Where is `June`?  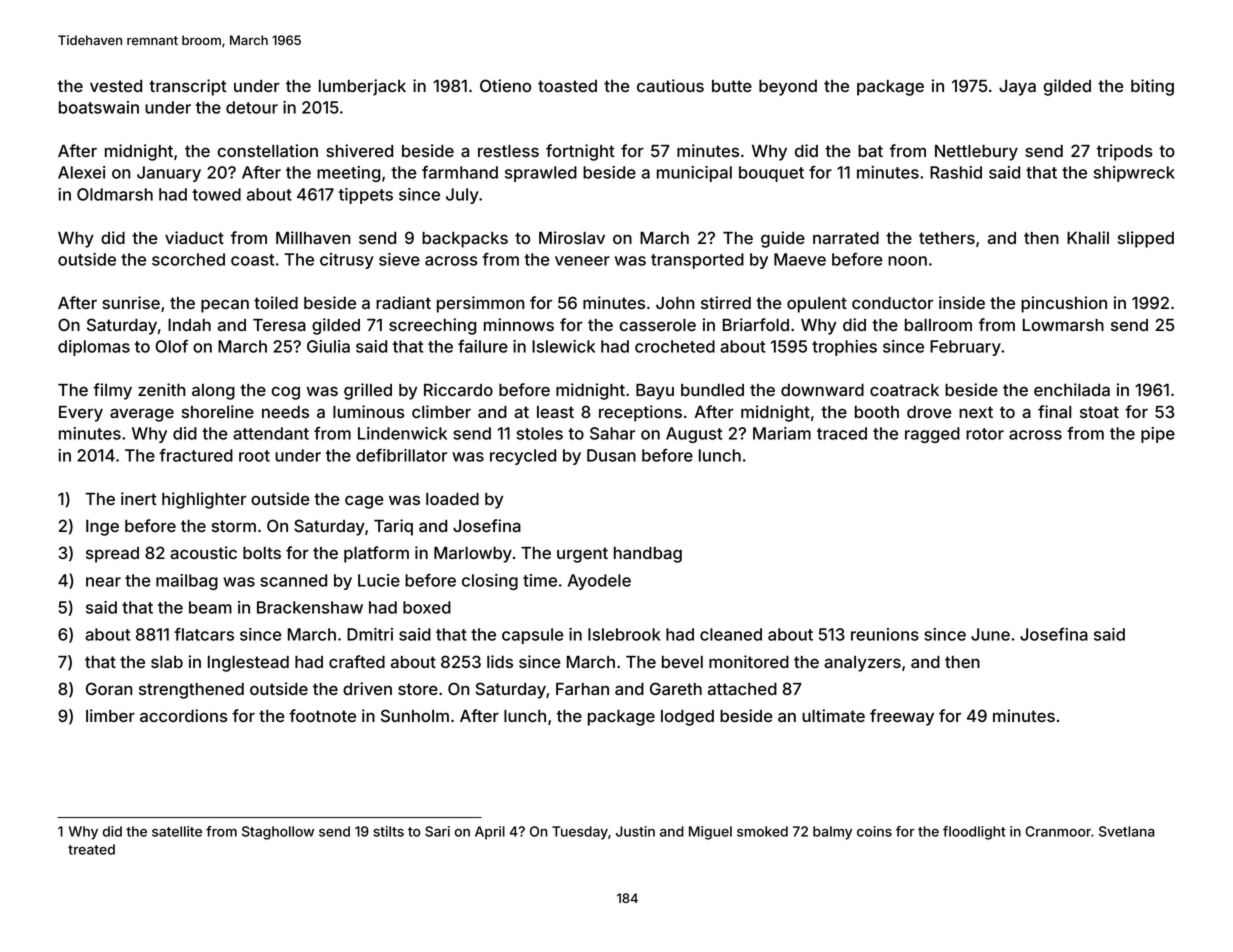 June is located at coordinates (990, 634).
